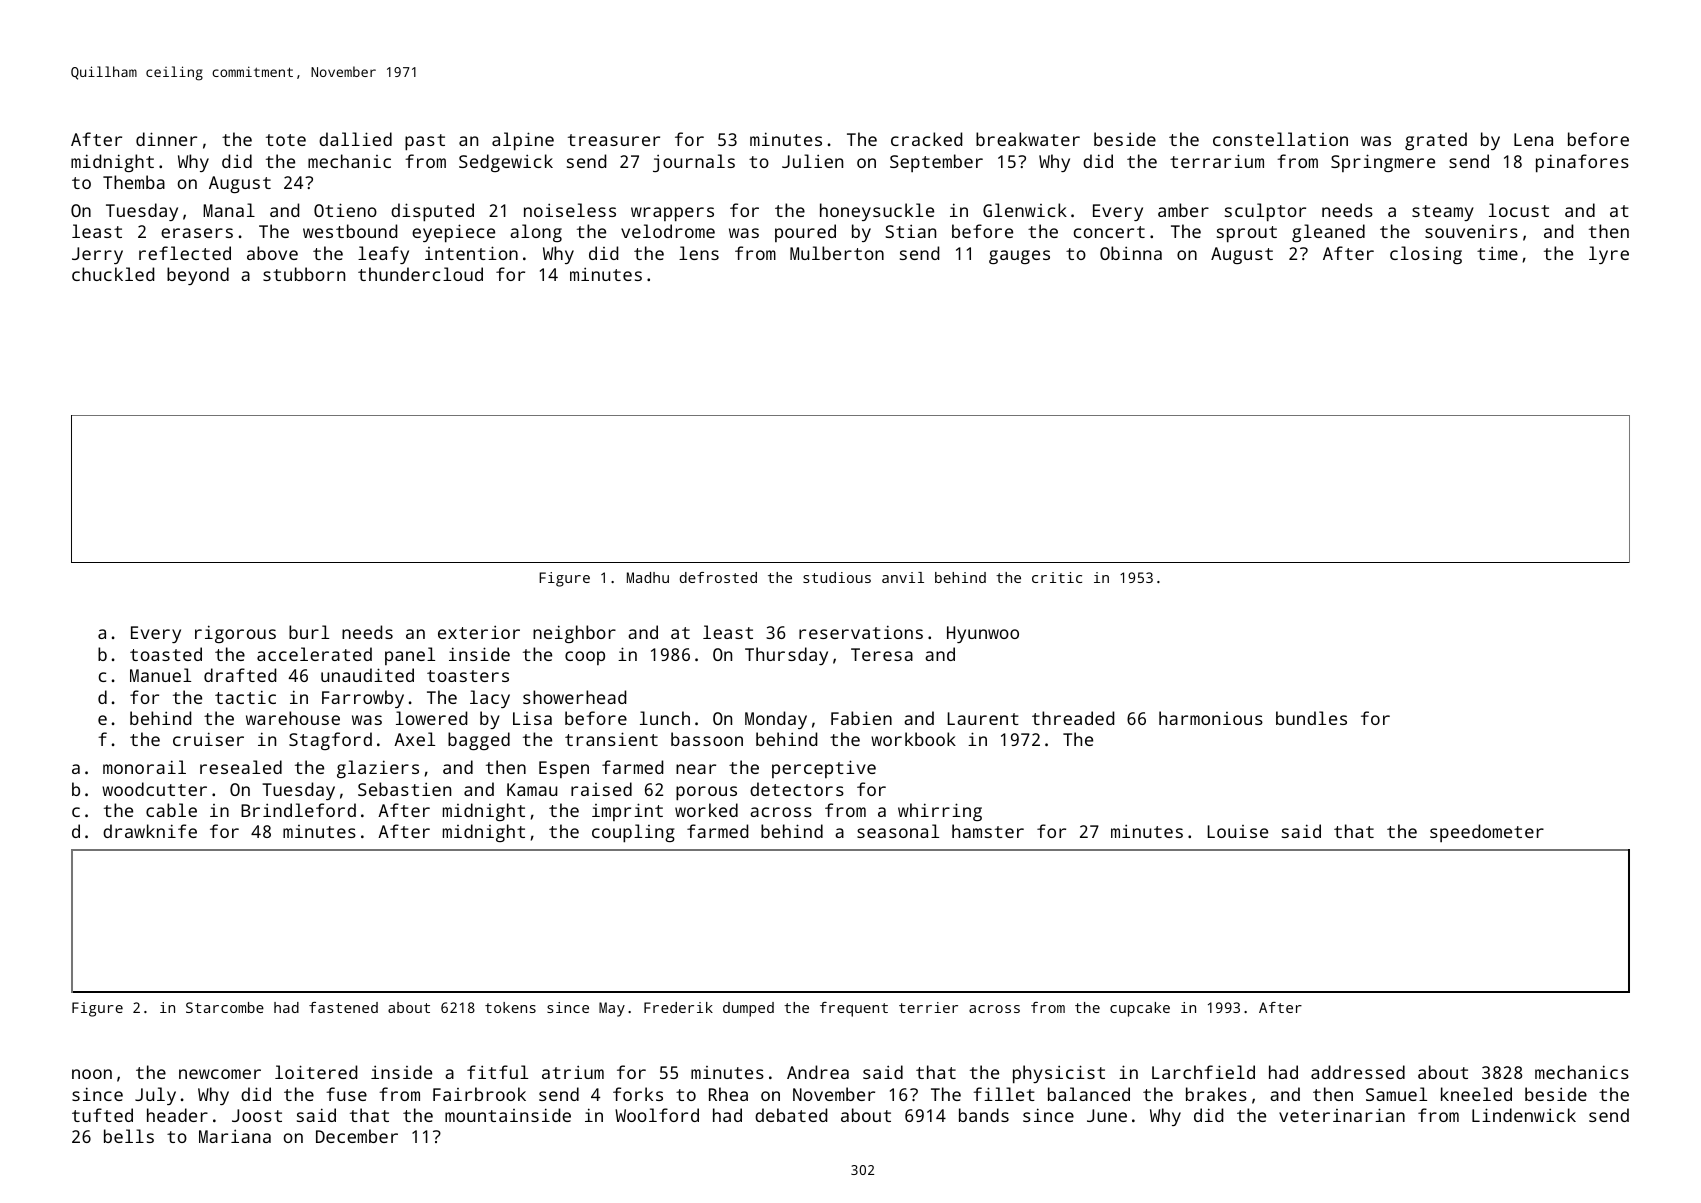  I want to click on tote, so click(286, 140).
